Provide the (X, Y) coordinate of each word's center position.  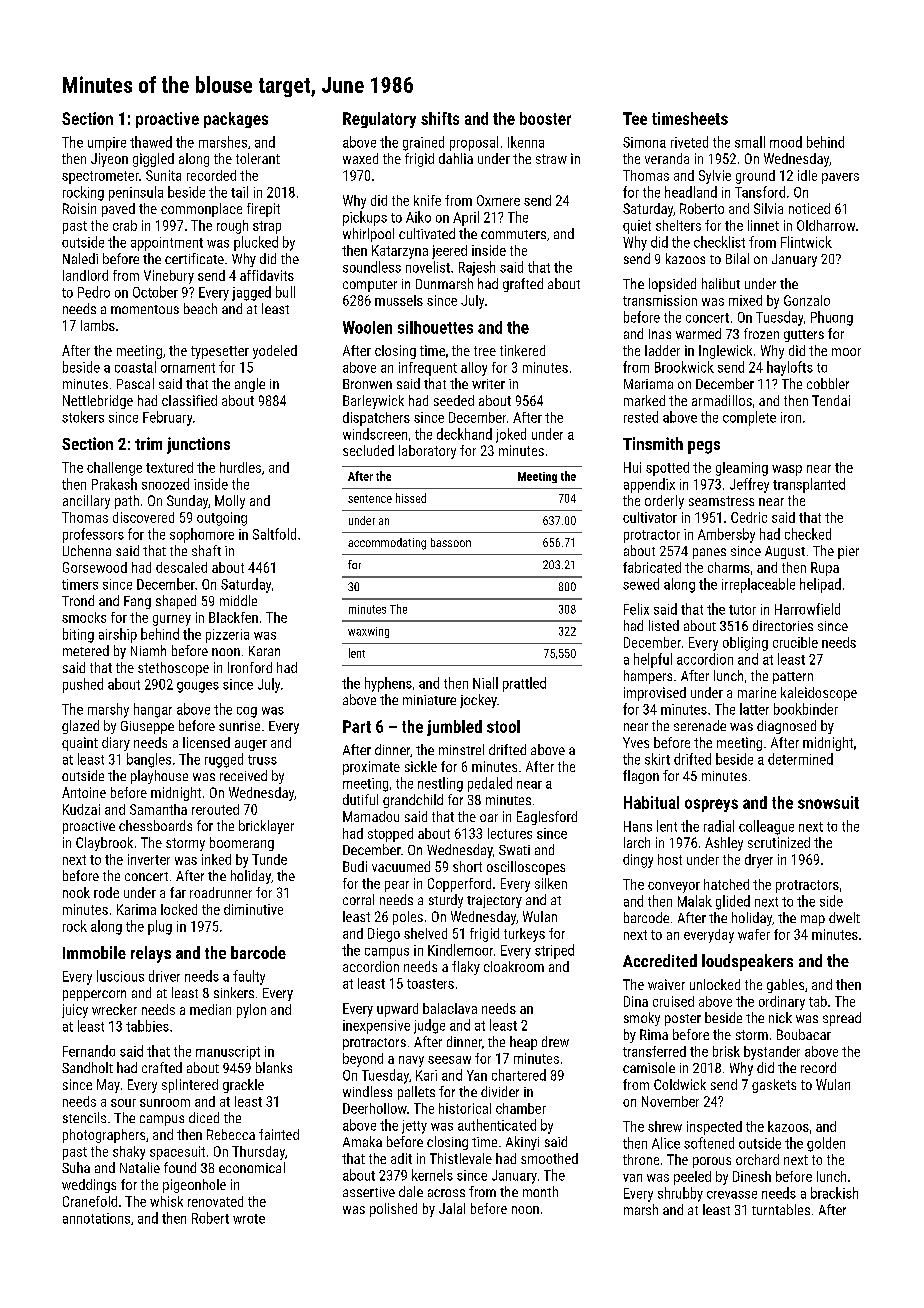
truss (262, 760)
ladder (662, 350)
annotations (96, 1218)
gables (785, 986)
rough (232, 227)
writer (488, 384)
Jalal (452, 1208)
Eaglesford (547, 818)
